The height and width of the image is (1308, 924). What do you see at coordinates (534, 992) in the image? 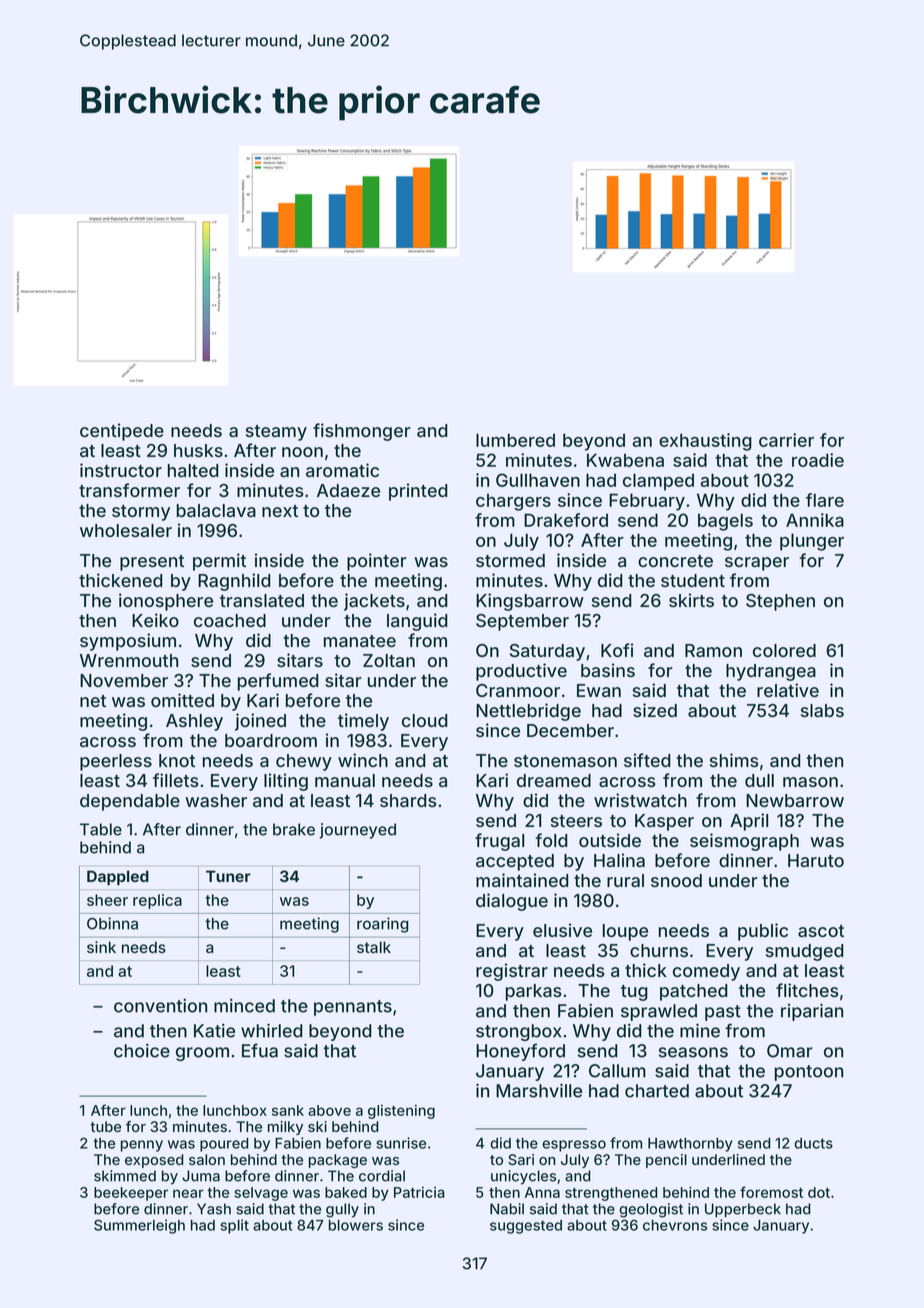
I see `parkas` at bounding box center [534, 992].
